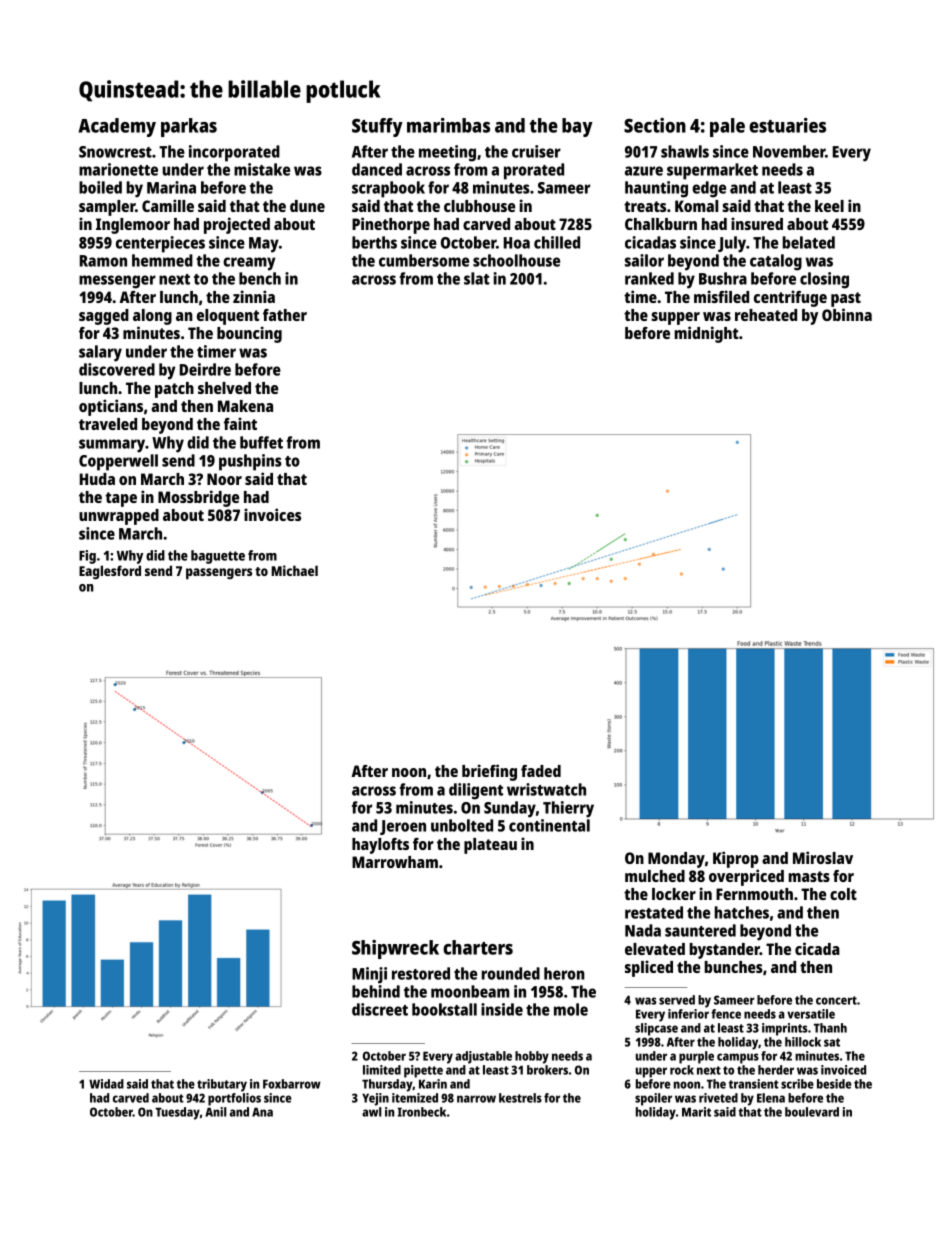 This page has width=952, height=1233. Describe the element at coordinates (189, 127) in the page. I see `parkas` at that location.
